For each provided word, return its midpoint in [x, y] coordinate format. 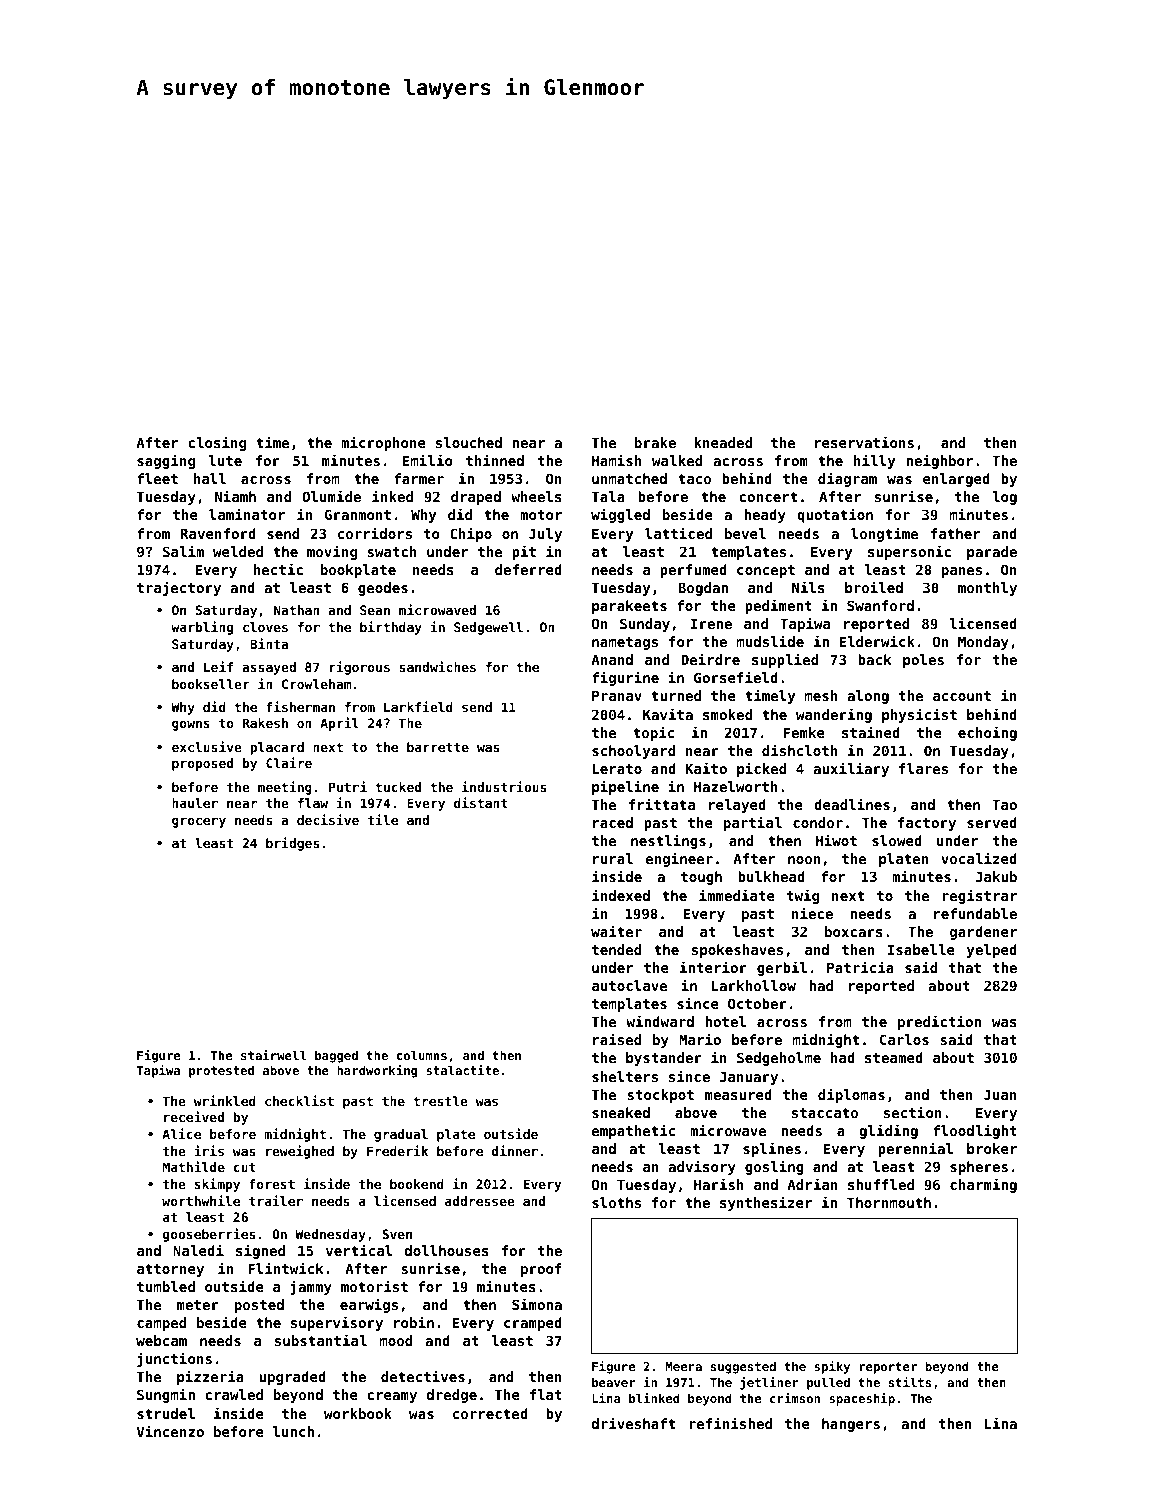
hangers [851, 1425]
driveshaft [633, 1423]
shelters [625, 1076]
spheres [979, 1168]
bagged [336, 1056]
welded [238, 551]
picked [761, 769]
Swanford [880, 605]
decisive [328, 819]
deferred [528, 569]
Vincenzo [170, 1431]
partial [753, 823]
